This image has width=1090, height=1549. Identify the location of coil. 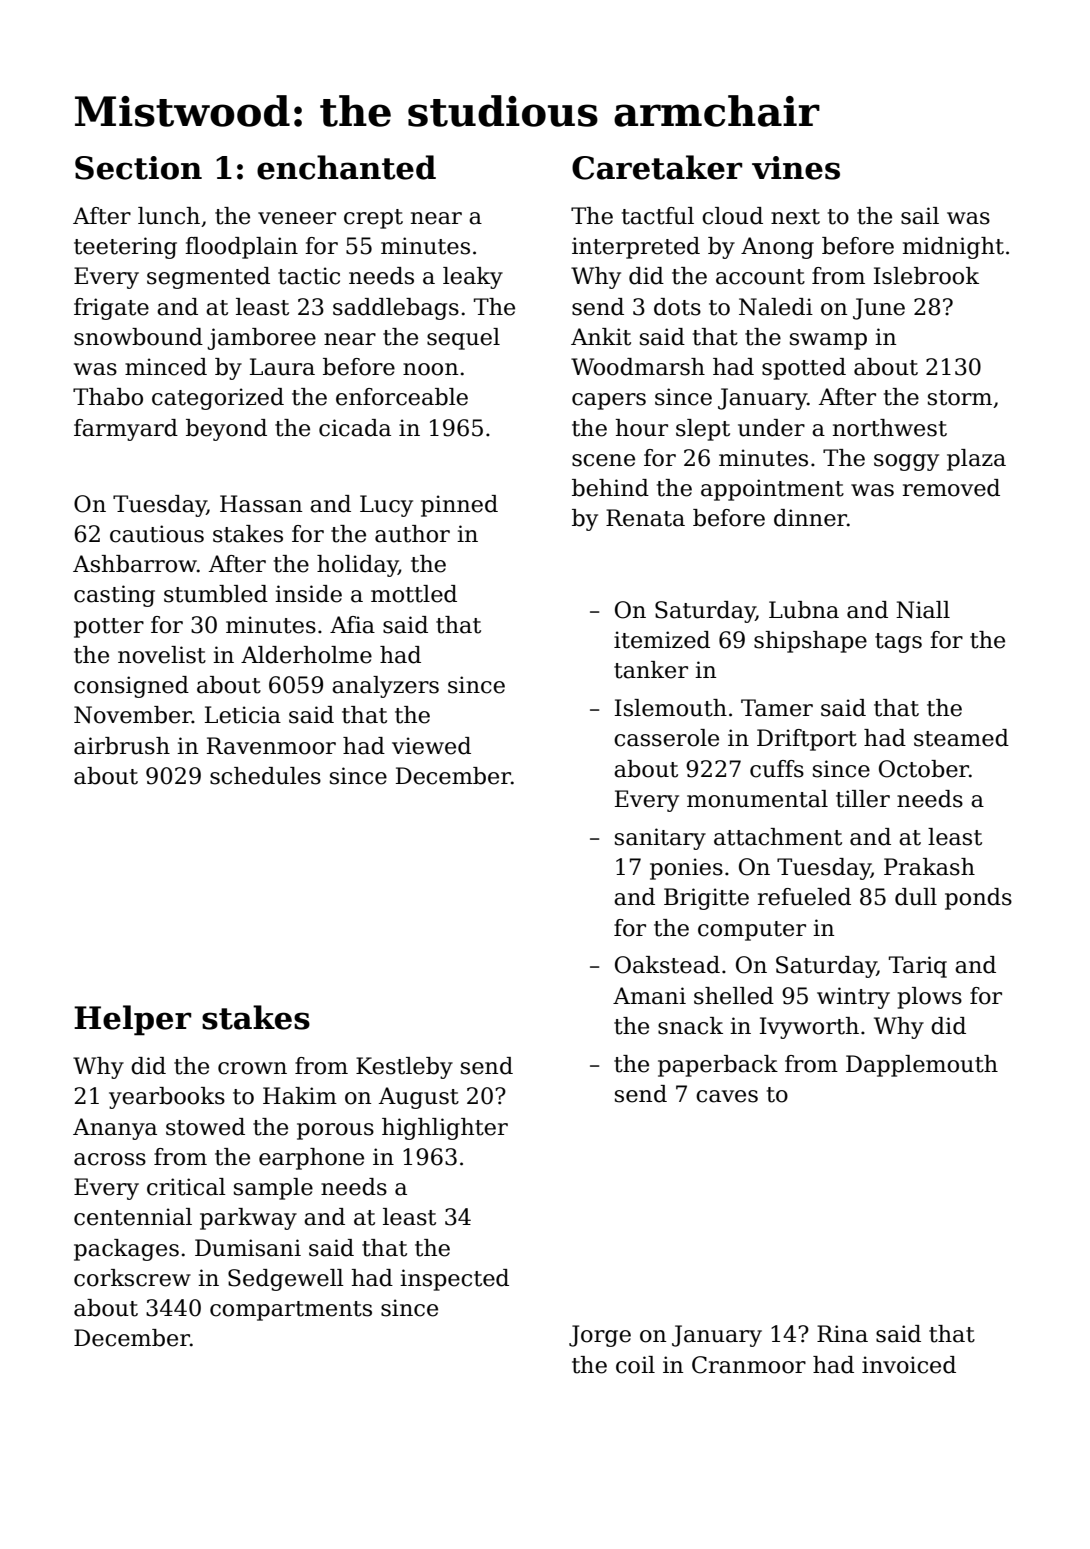
(635, 1365).
